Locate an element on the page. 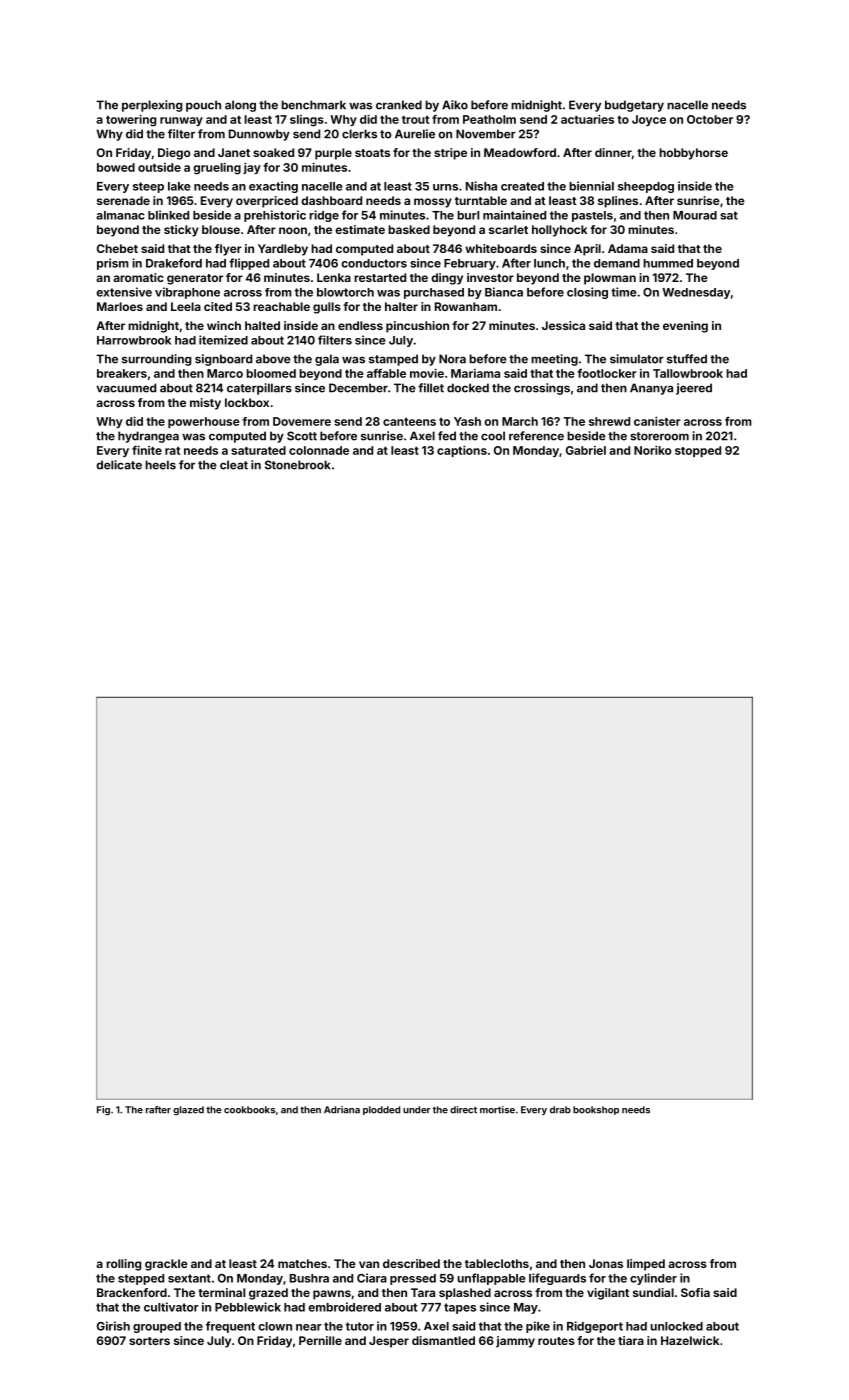 The width and height of the page is (849, 1400). Adriana is located at coordinates (342, 1110).
